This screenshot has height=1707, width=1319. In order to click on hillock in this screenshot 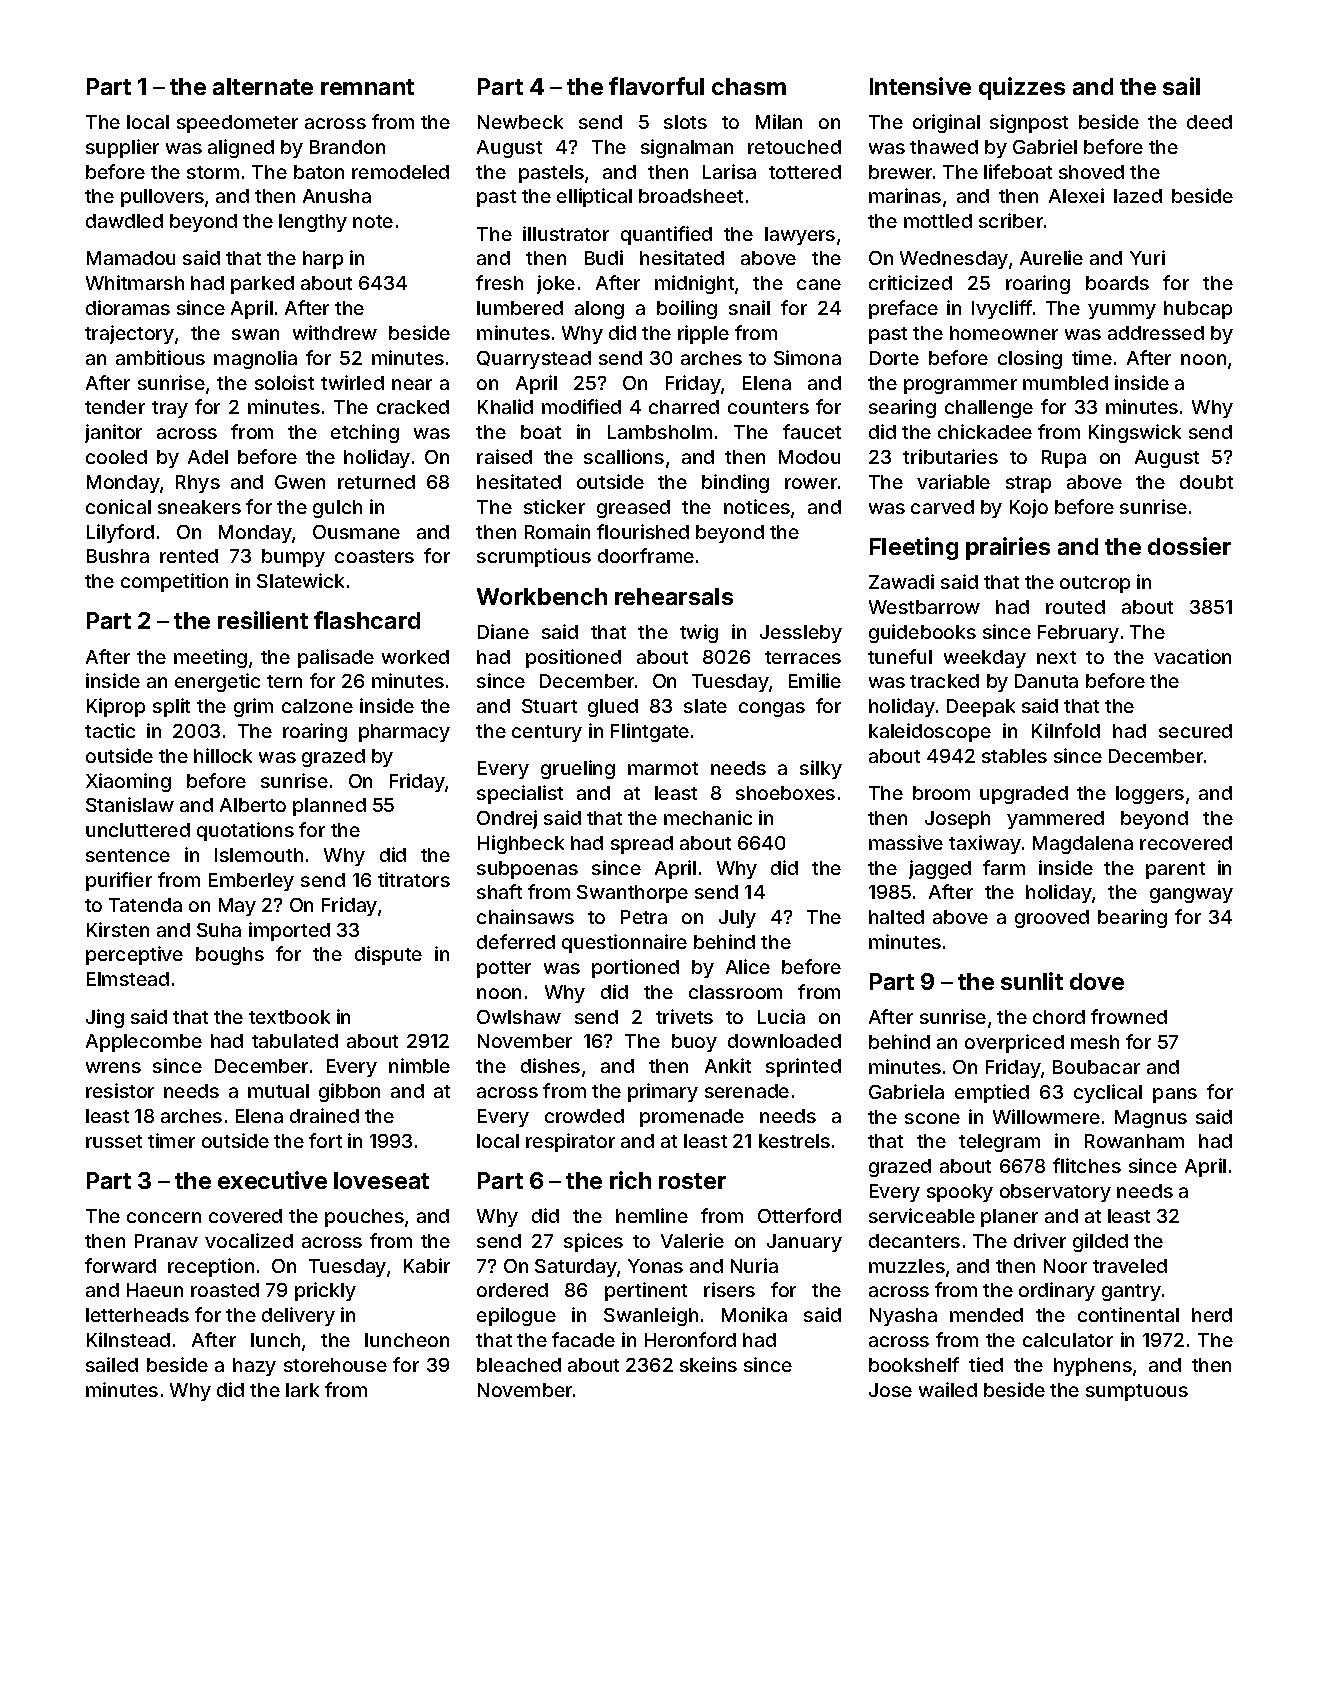, I will do `click(223, 755)`.
